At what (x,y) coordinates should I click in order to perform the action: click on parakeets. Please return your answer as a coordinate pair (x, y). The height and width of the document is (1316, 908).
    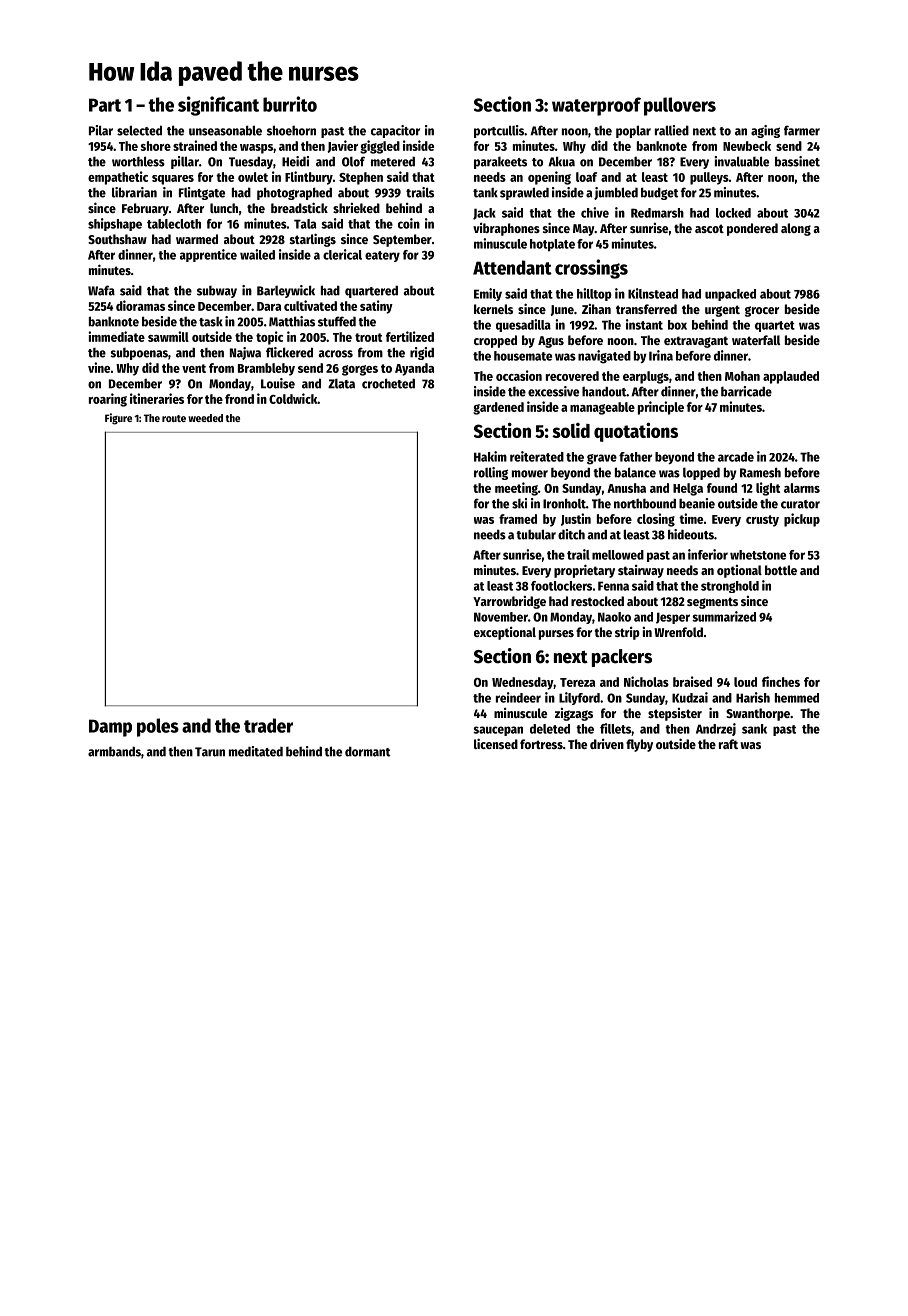
    Looking at the image, I should click on (500, 162).
